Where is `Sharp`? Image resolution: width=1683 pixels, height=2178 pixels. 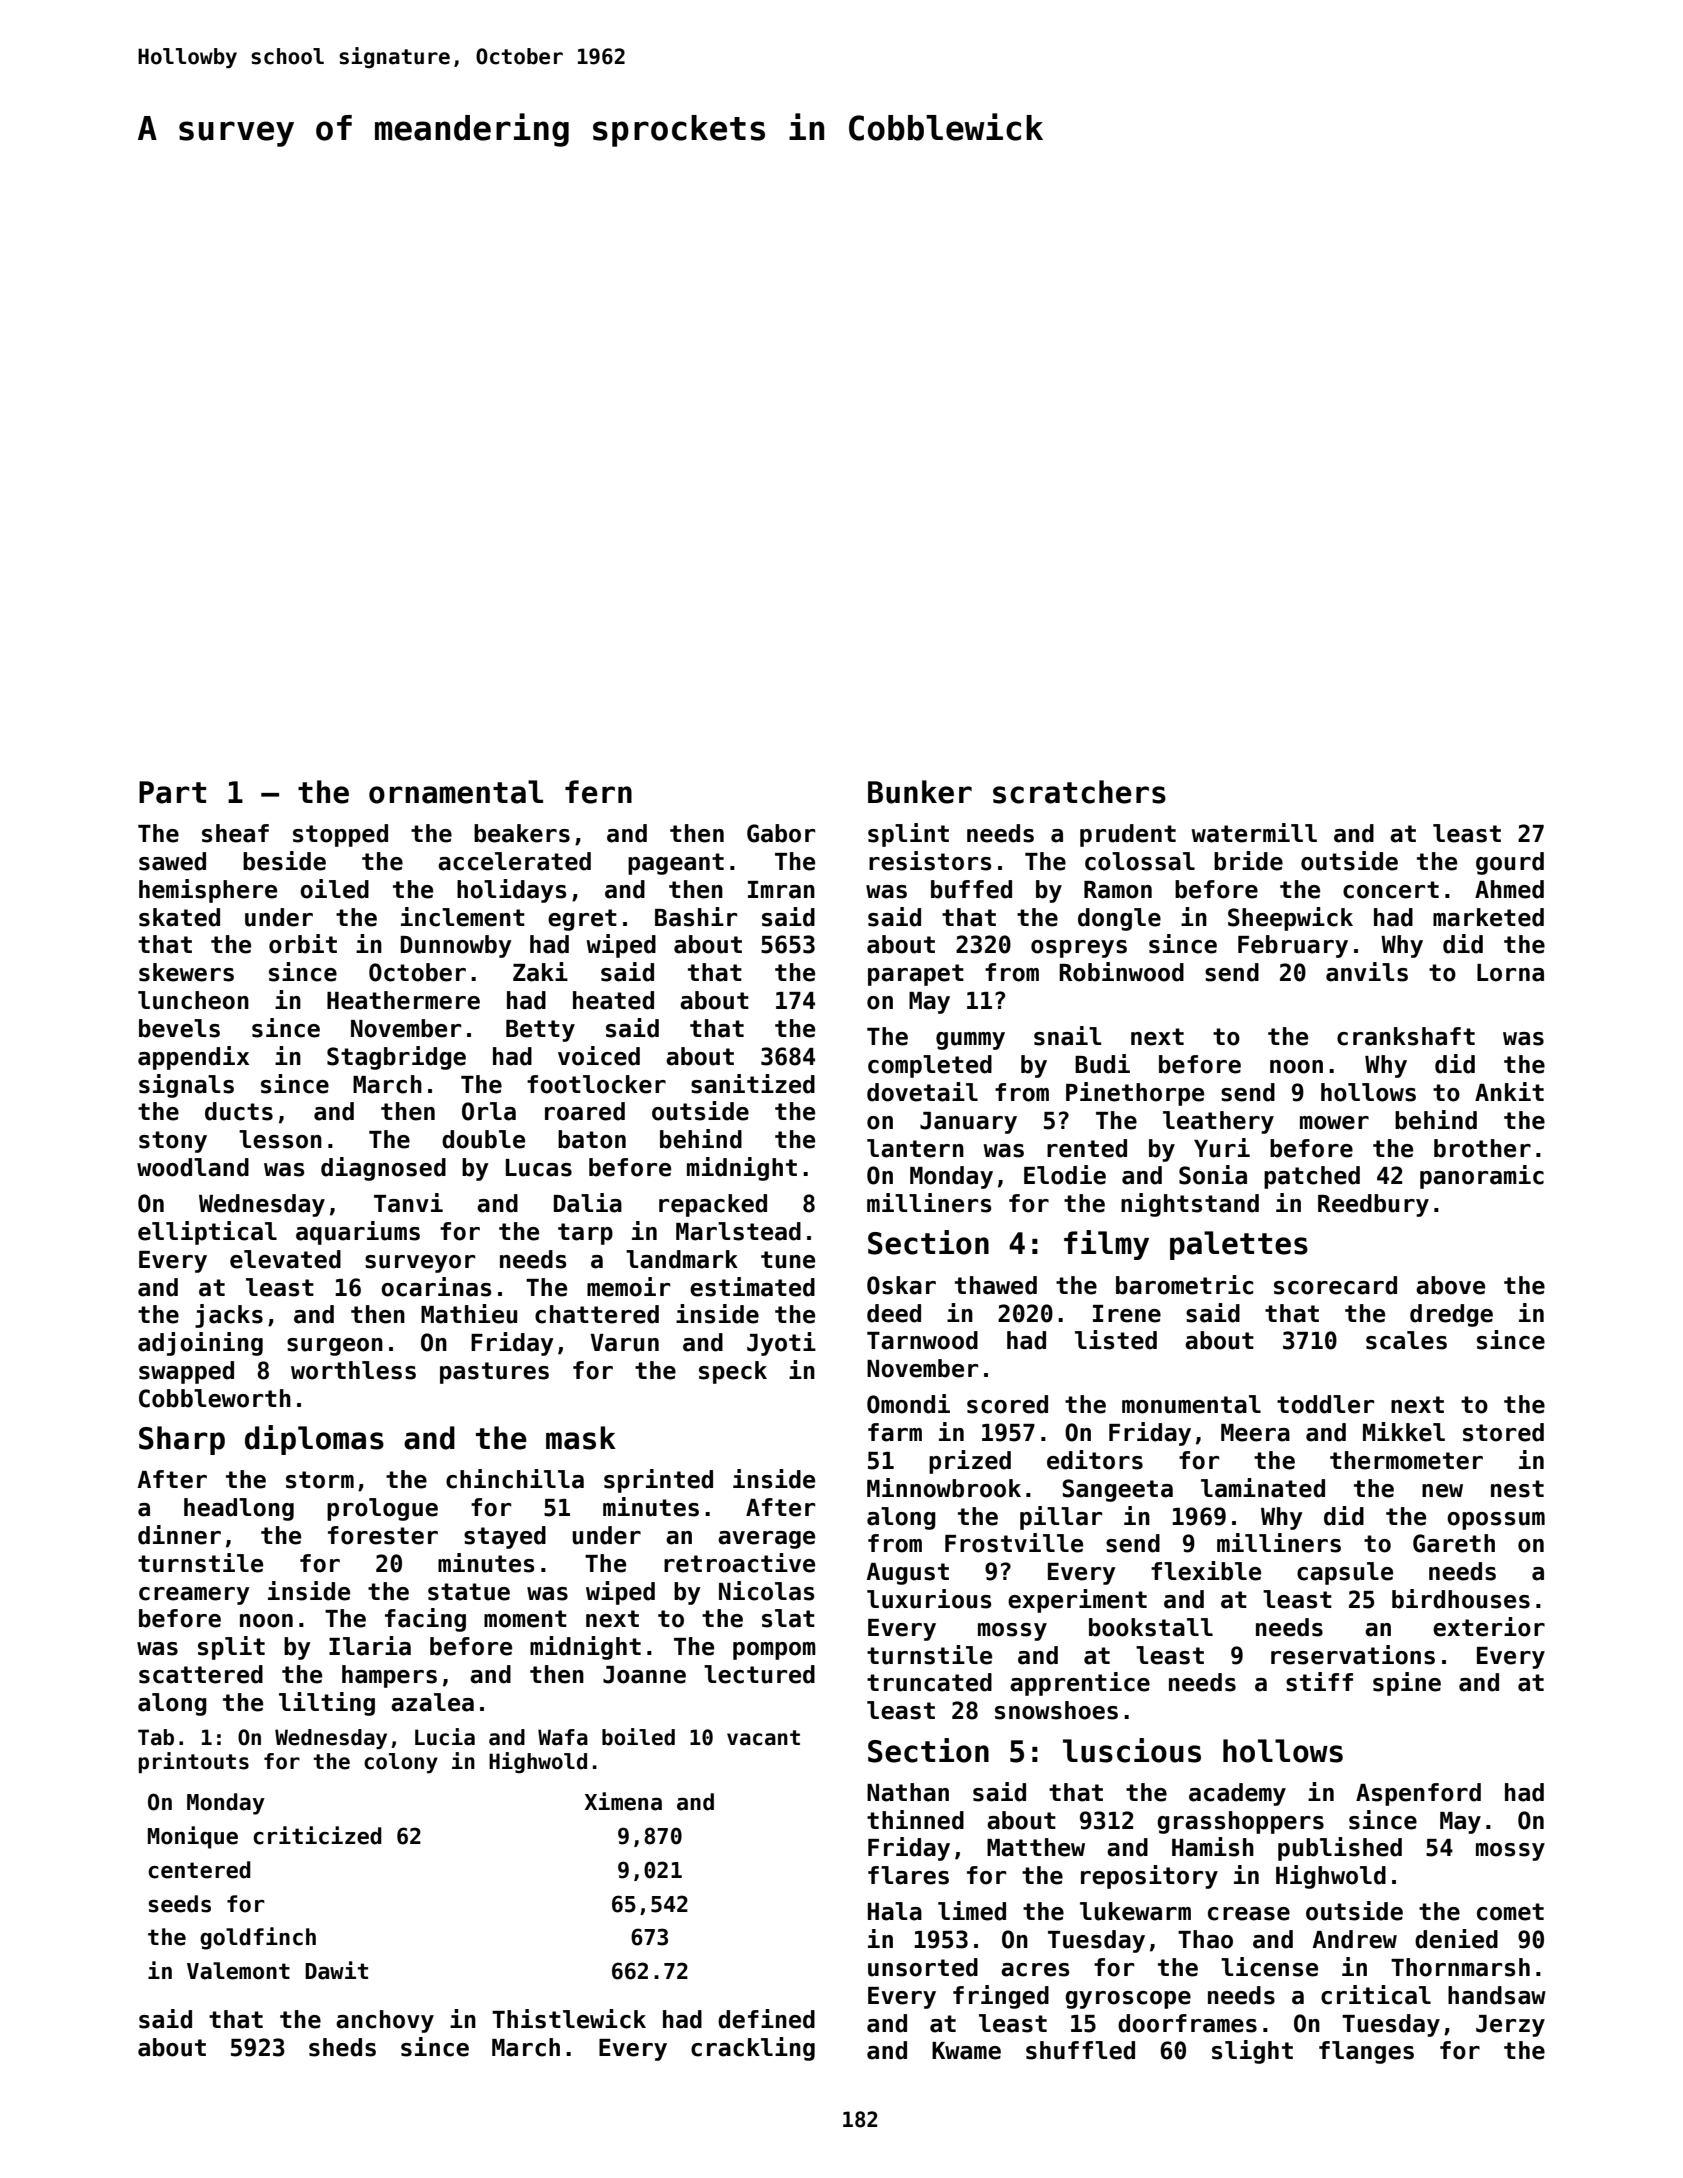 Sharp is located at coordinates (182, 1440).
